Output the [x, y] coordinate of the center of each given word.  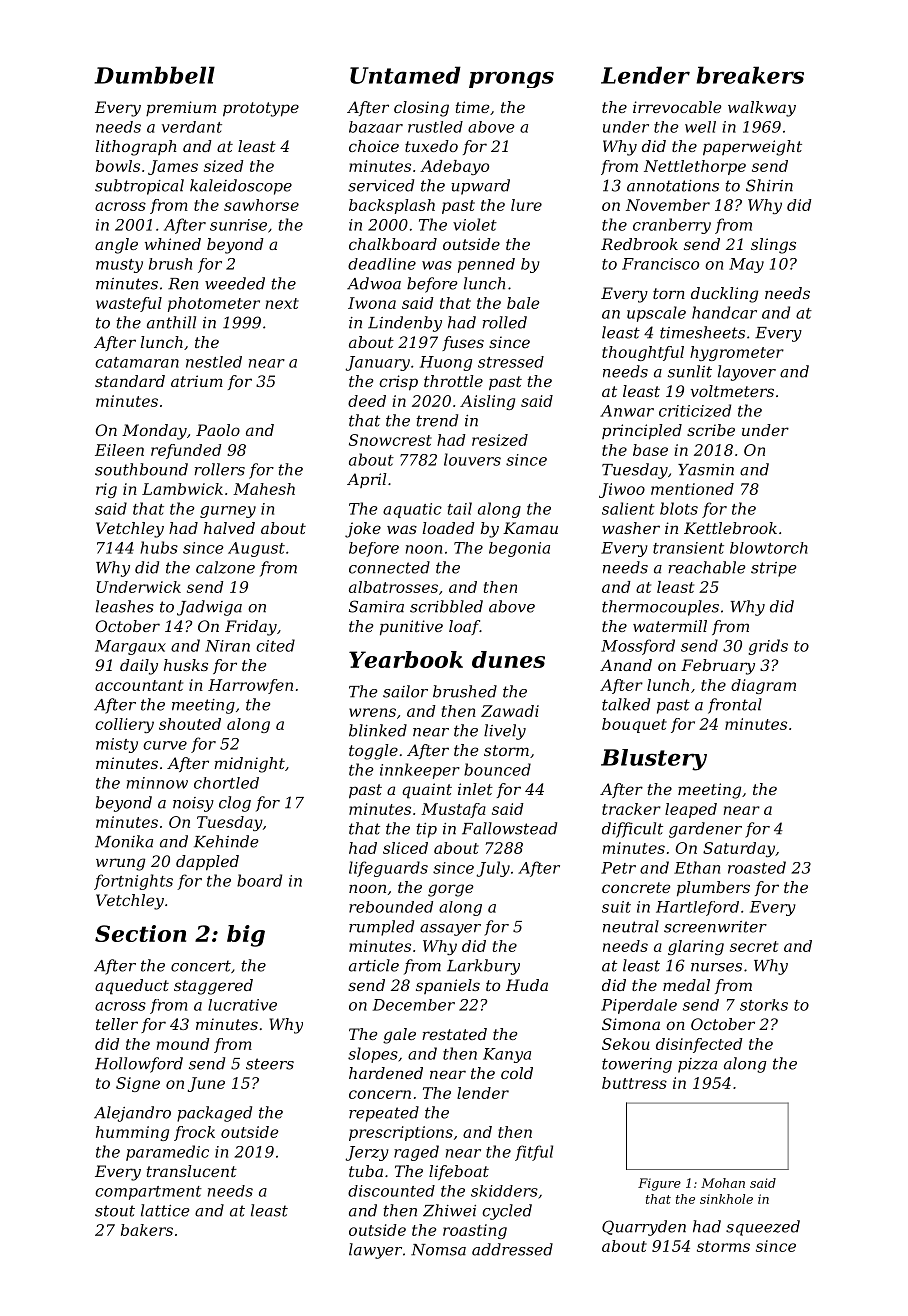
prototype [261, 109]
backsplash [392, 206]
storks [764, 1005]
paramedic [167, 1153]
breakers [750, 75]
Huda [527, 985]
